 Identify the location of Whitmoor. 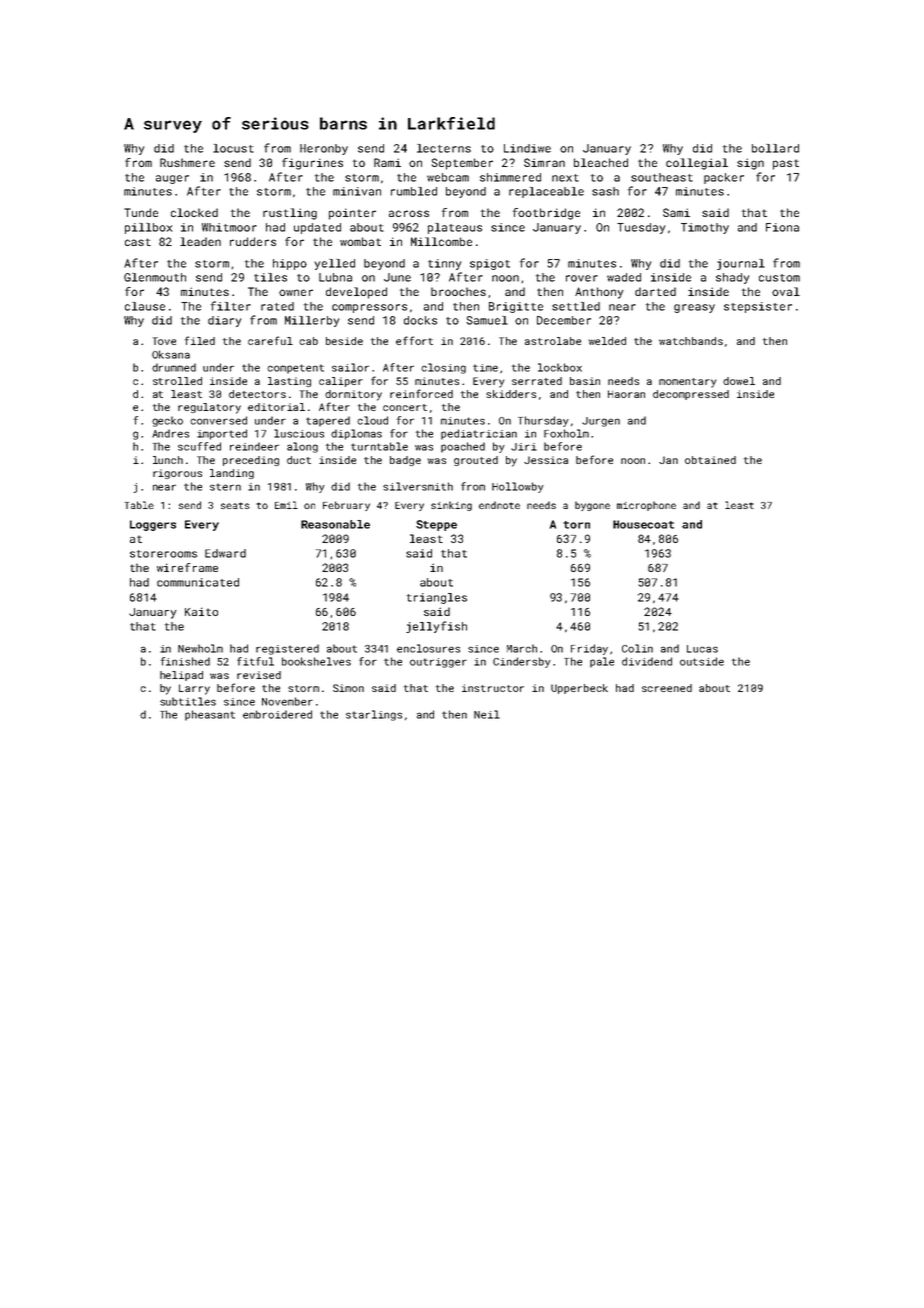
(229, 227).
